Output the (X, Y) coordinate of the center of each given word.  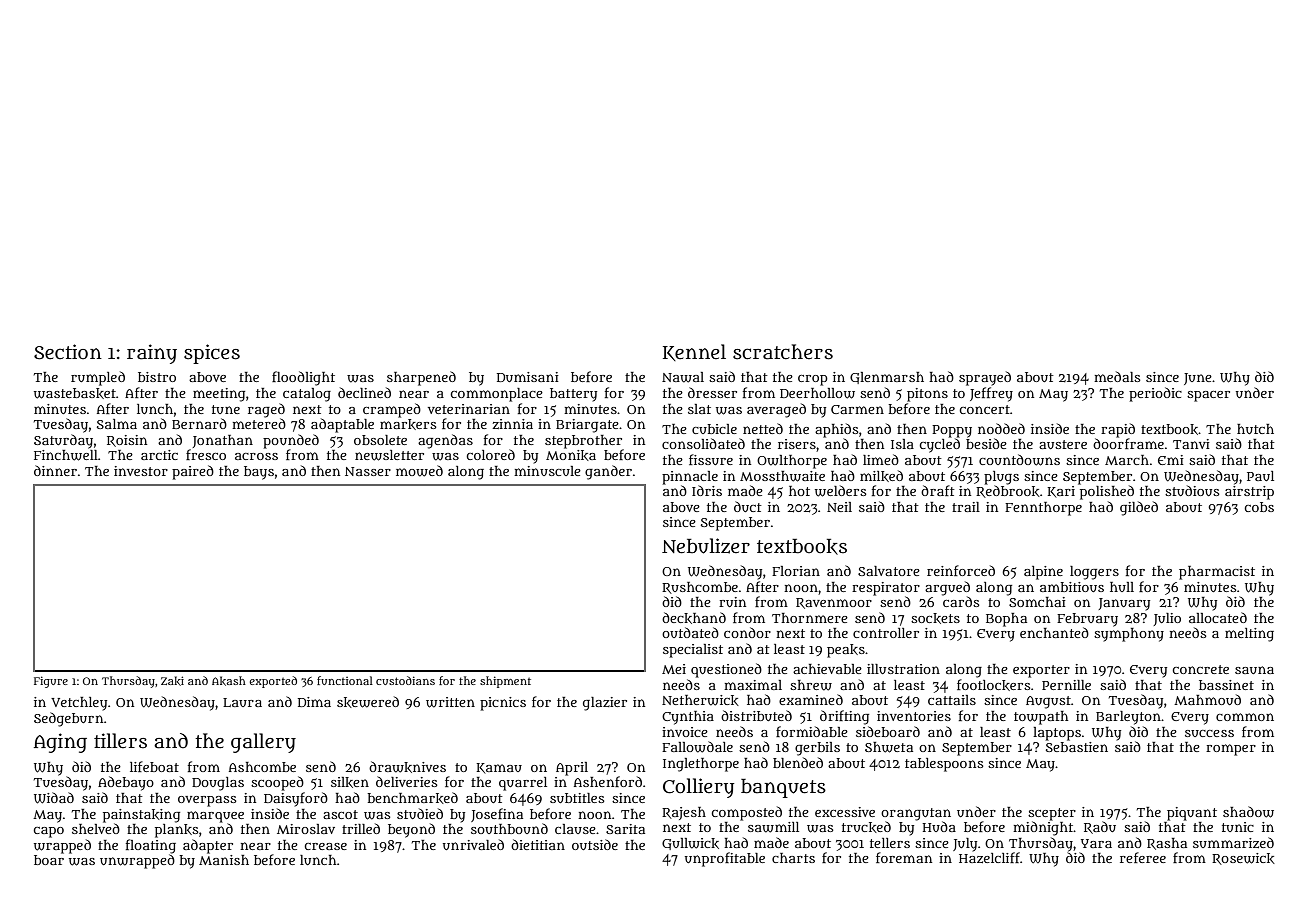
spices (212, 354)
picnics (503, 704)
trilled (361, 828)
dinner (55, 470)
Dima (314, 702)
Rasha (1167, 844)
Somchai (1037, 602)
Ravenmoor (834, 603)
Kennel (694, 352)
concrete (1201, 669)
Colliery (698, 788)
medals (1117, 376)
